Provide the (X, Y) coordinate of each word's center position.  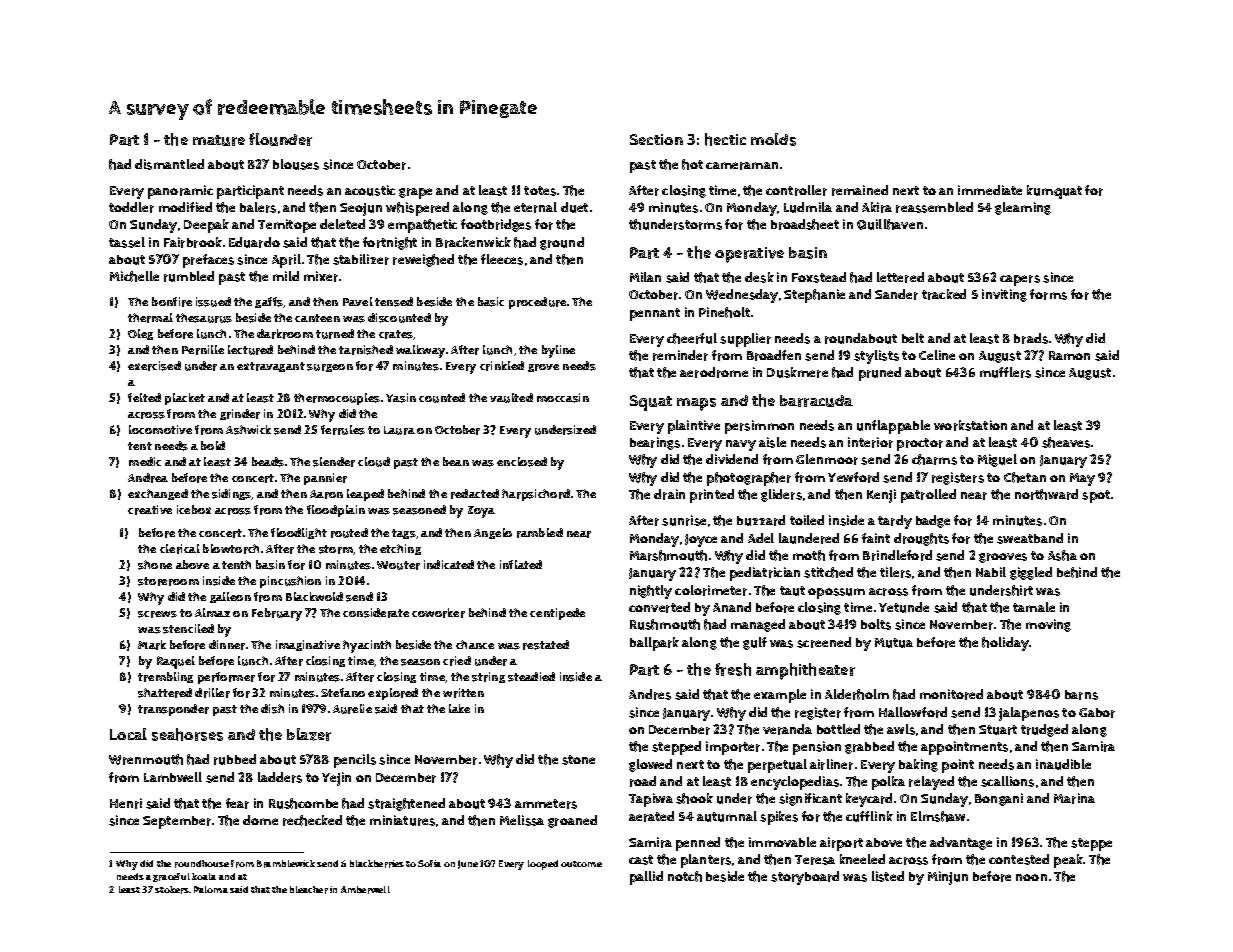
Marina (1074, 798)
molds (773, 139)
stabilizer (361, 259)
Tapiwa (651, 800)
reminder (680, 355)
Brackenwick (473, 242)
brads (1031, 338)
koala (204, 876)
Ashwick (248, 430)
